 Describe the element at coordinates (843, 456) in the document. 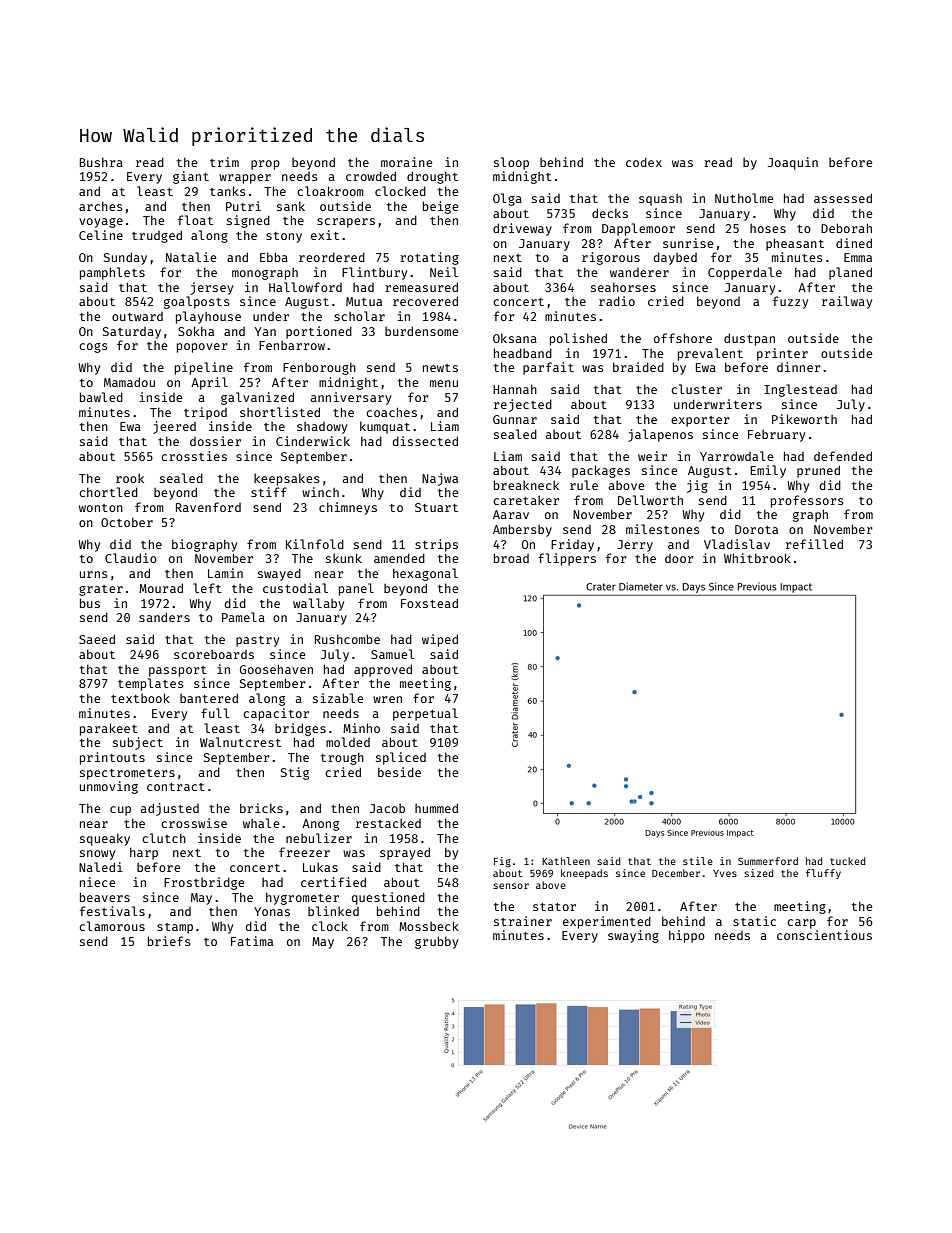

I see `defended` at that location.
